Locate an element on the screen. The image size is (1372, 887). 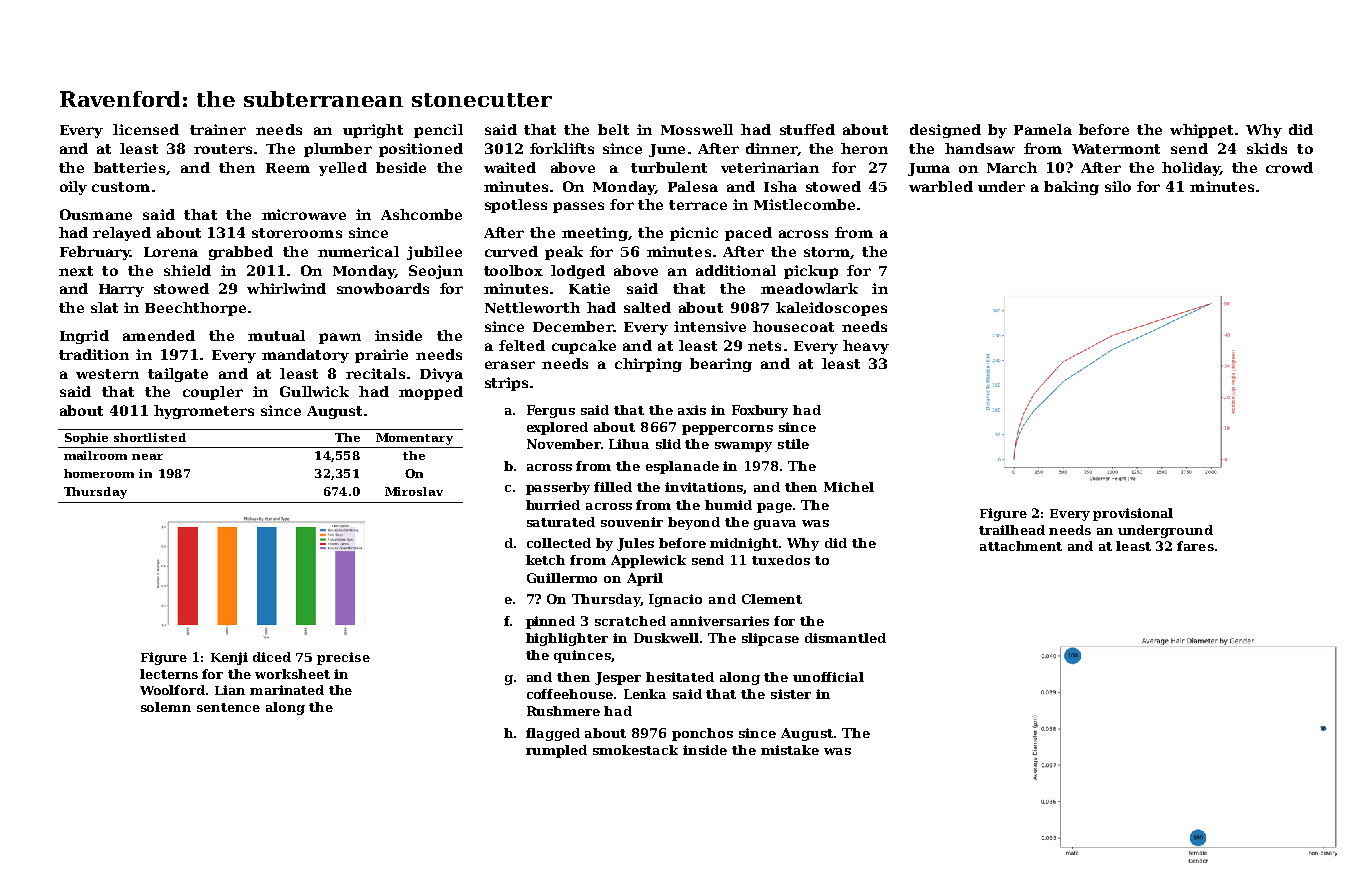
solemn is located at coordinates (166, 707).
